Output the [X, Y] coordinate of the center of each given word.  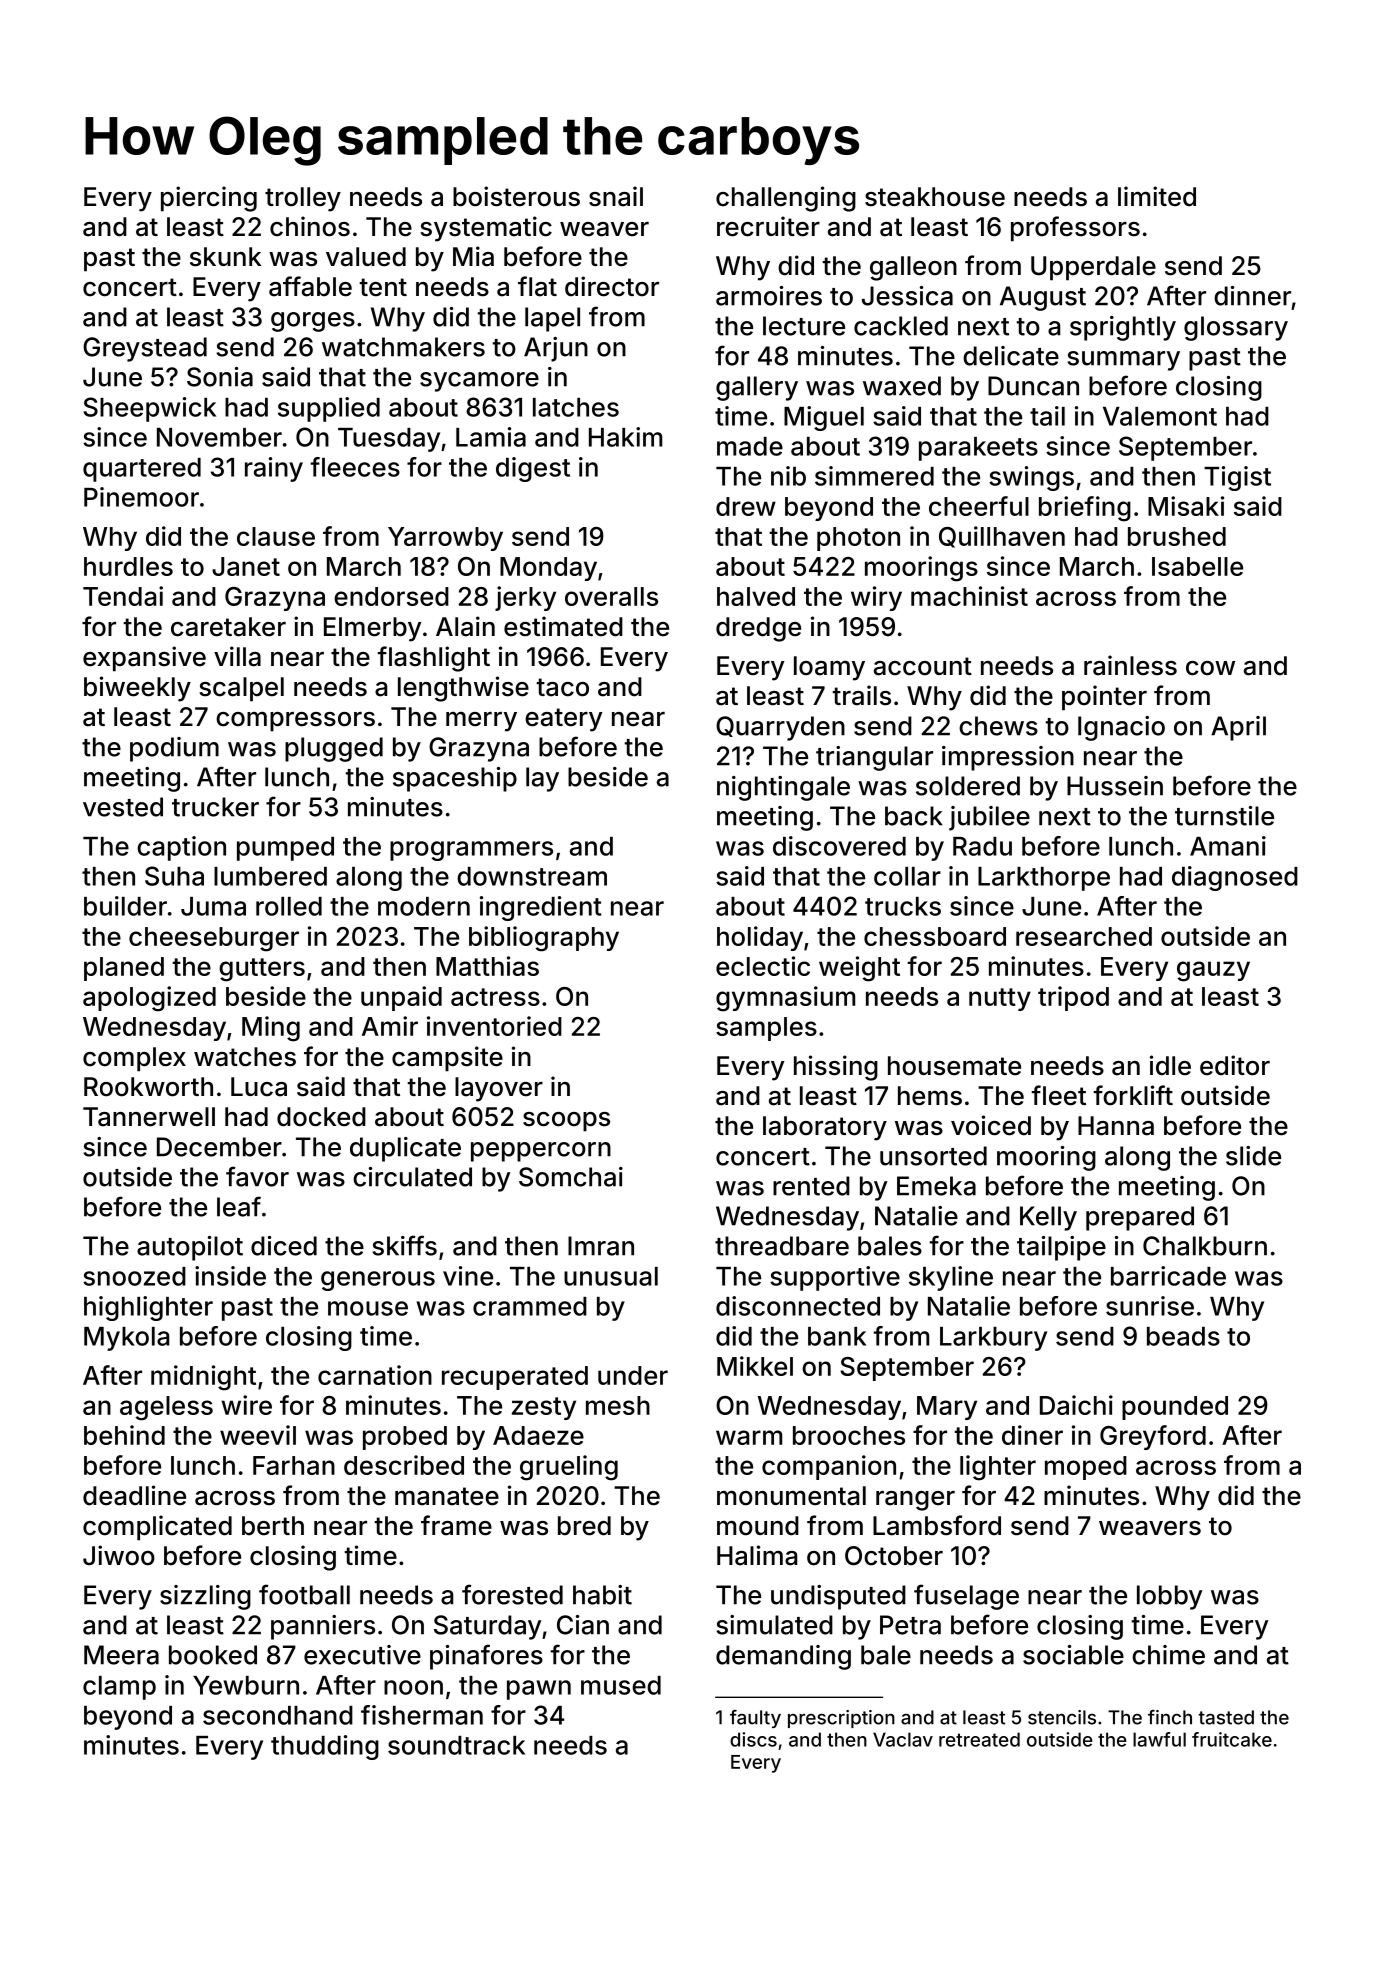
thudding [325, 1747]
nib [788, 476]
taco [562, 687]
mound [758, 1526]
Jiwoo [119, 1555]
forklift [1133, 1095]
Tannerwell [149, 1117]
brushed [1177, 536]
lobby [1169, 1597]
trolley [303, 199]
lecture [804, 326]
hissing [836, 1068]
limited [1157, 196]
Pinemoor [141, 497]
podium [174, 749]
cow [1210, 668]
